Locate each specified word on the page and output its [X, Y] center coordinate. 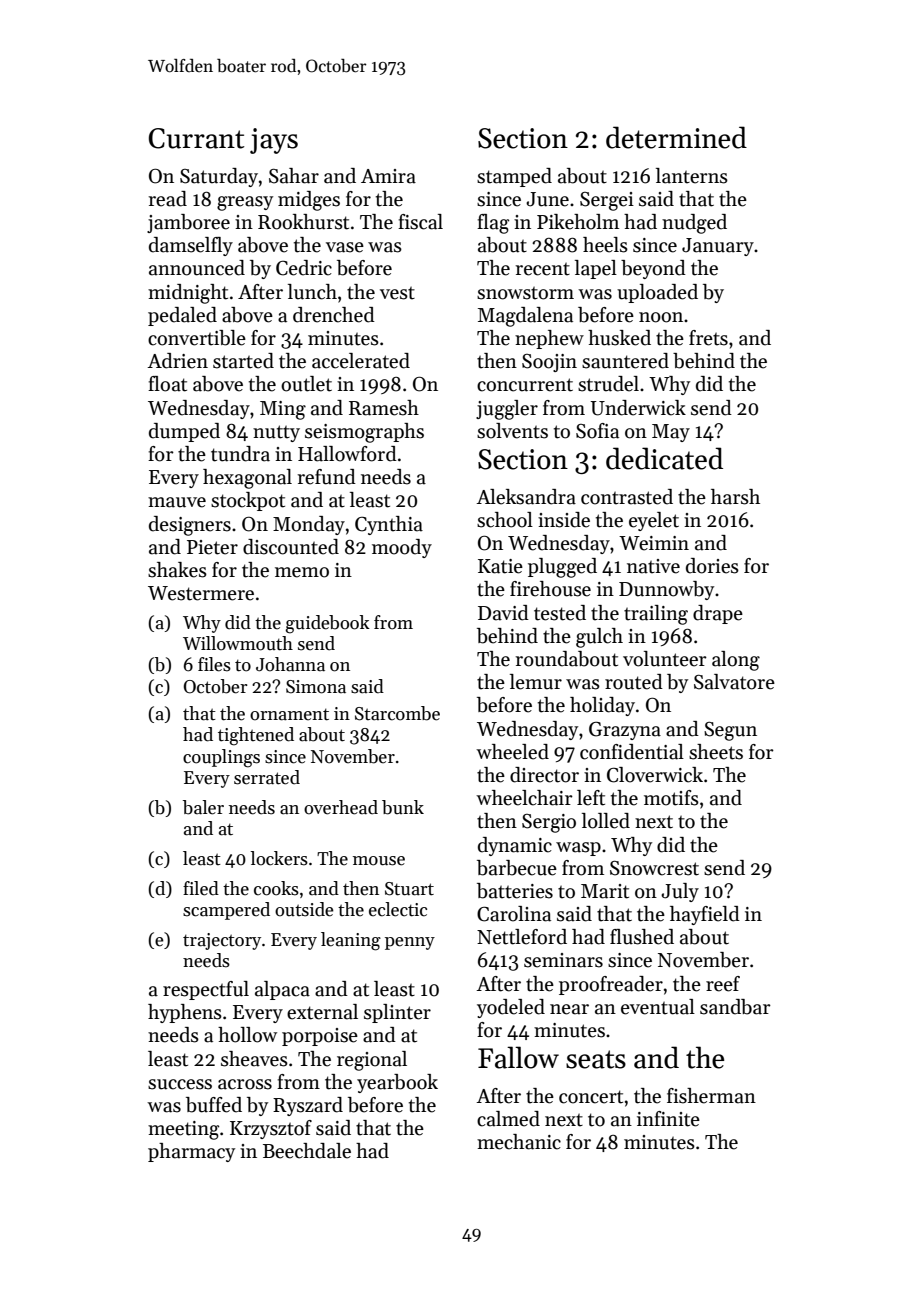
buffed [214, 1105]
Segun [730, 731]
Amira [388, 176]
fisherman [711, 1096]
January [718, 247]
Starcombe [397, 713]
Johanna [290, 664]
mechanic [519, 1142]
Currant [196, 138]
